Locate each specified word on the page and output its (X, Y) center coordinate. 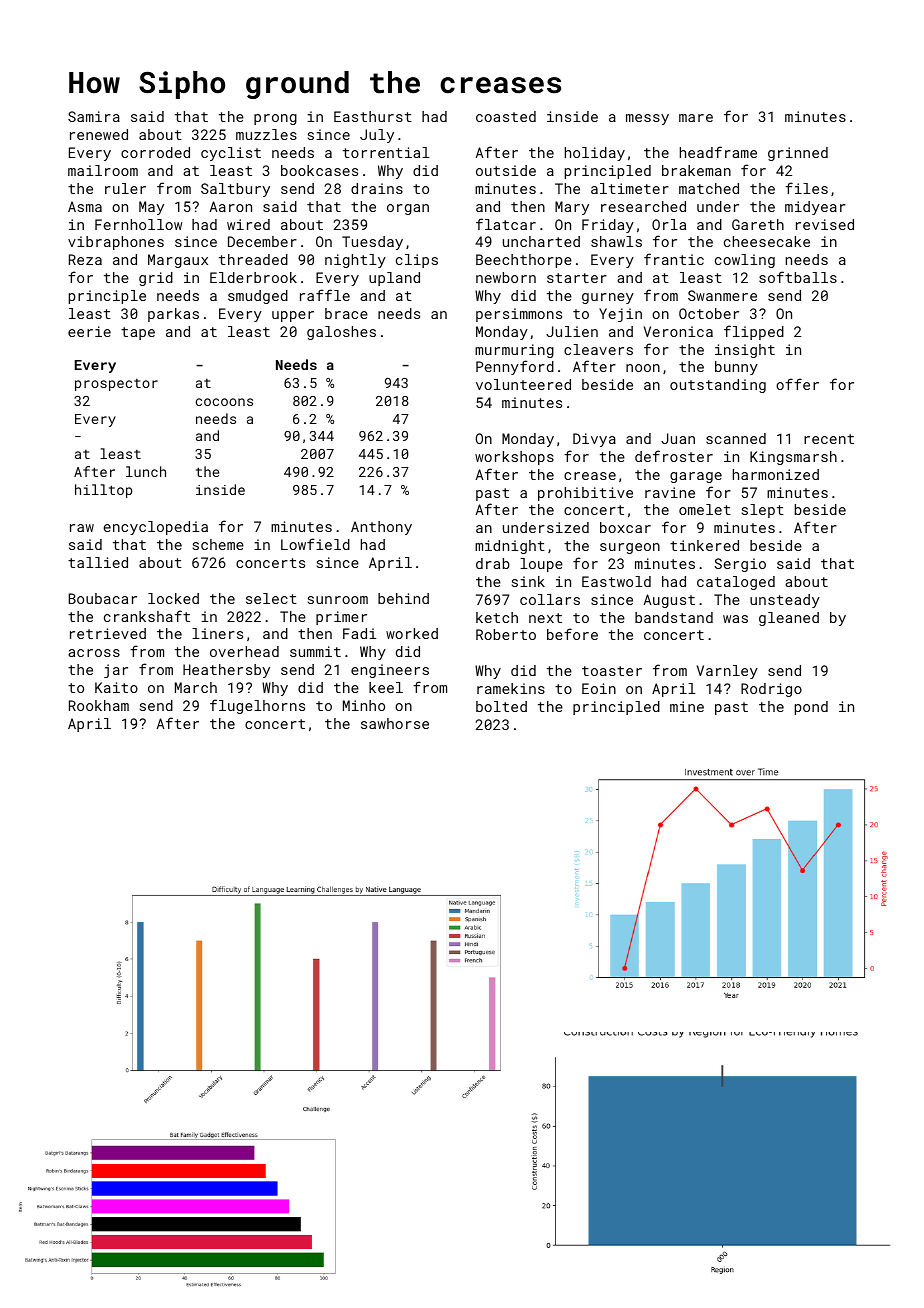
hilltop (103, 491)
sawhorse (395, 723)
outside (506, 170)
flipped (754, 332)
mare (696, 118)
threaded (253, 259)
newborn (506, 277)
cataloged (736, 583)
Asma (85, 206)
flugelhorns (257, 706)
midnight (510, 547)
